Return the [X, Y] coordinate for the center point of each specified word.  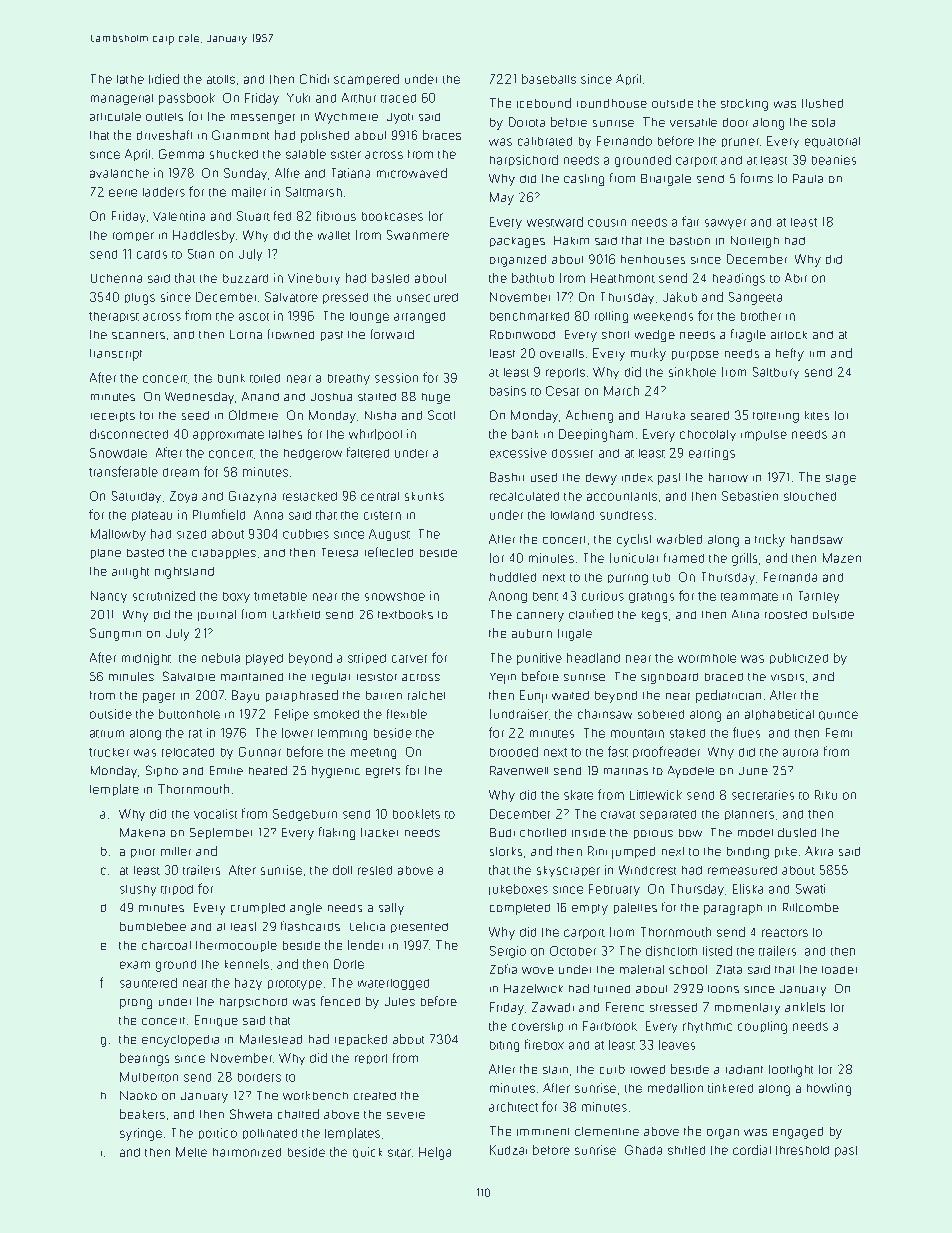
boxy [236, 597]
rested [375, 870]
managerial [122, 99]
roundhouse [612, 103]
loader [839, 970]
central [380, 496]
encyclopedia [180, 1041]
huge [436, 398]
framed [684, 558]
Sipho [162, 771]
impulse [764, 435]
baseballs [549, 79]
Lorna [246, 334]
